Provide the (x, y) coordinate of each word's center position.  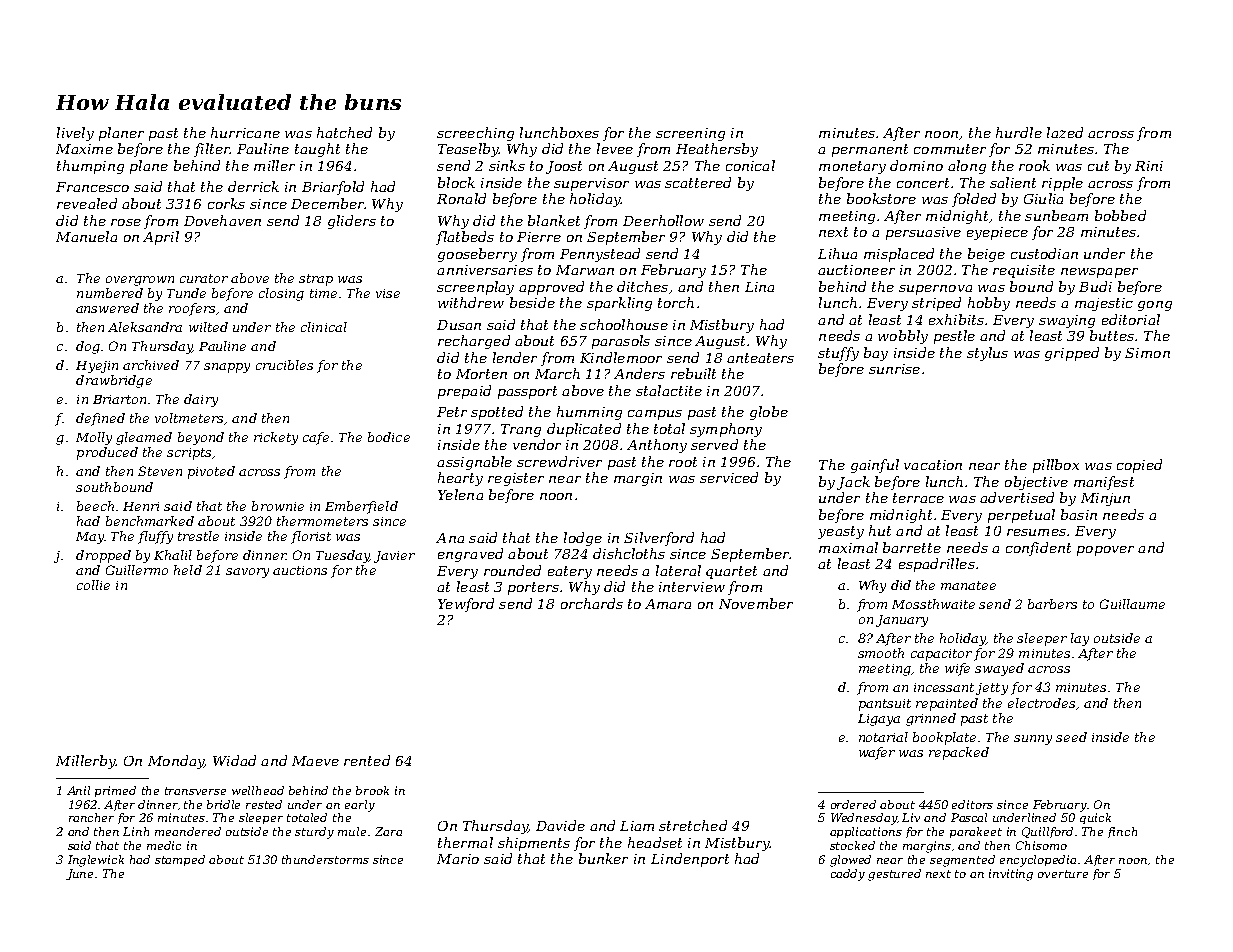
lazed (1065, 132)
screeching (475, 134)
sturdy (314, 833)
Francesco (92, 187)
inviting (1011, 875)
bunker (603, 858)
